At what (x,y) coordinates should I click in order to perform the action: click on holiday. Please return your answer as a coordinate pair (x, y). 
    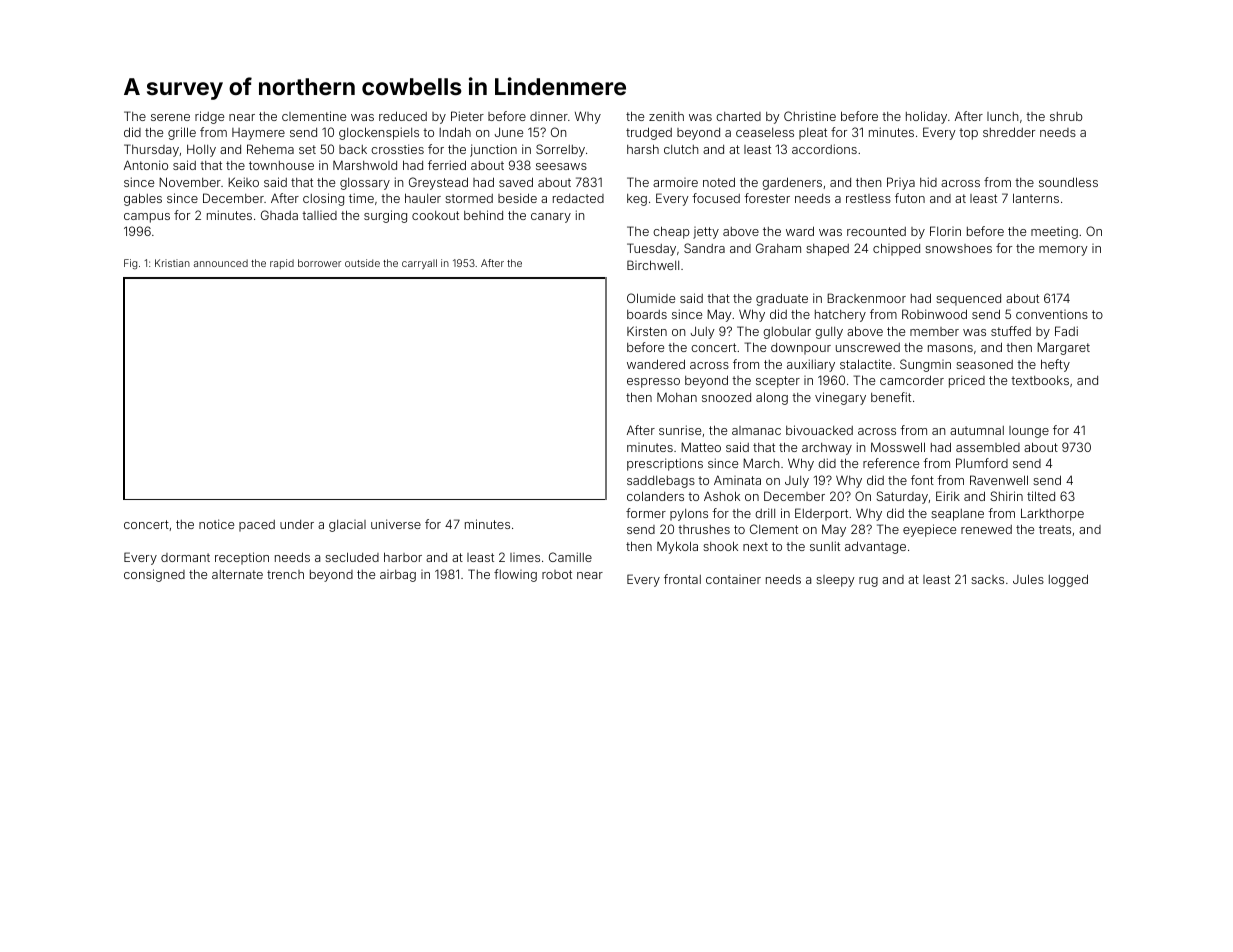
    Looking at the image, I should click on (926, 117).
